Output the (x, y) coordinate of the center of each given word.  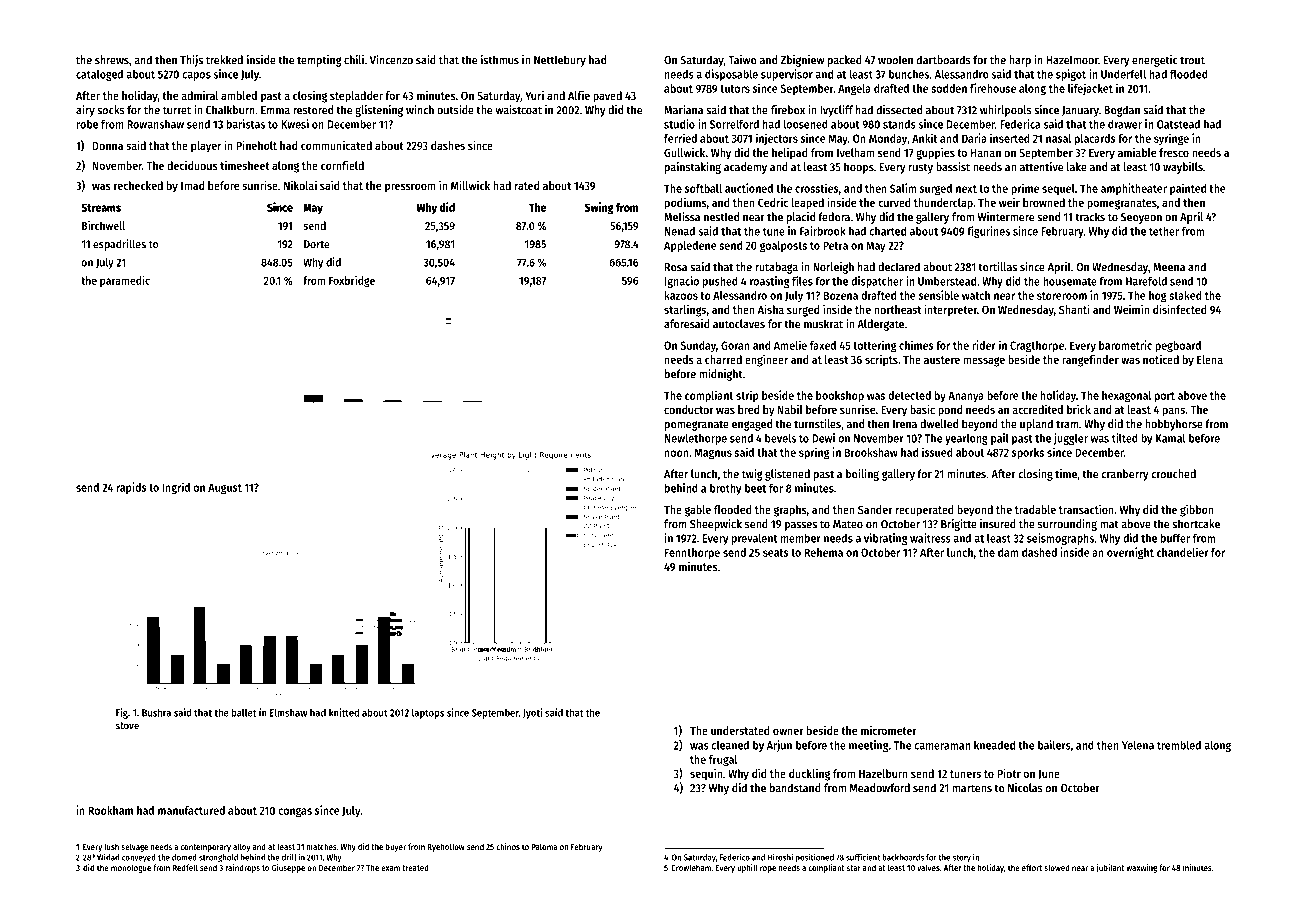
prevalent (754, 539)
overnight (1130, 553)
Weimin (1131, 309)
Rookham (110, 810)
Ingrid (176, 488)
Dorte (317, 244)
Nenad (680, 231)
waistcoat (518, 110)
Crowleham (691, 867)
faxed (823, 345)
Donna (108, 146)
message (984, 362)
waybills (1183, 168)
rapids (132, 488)
